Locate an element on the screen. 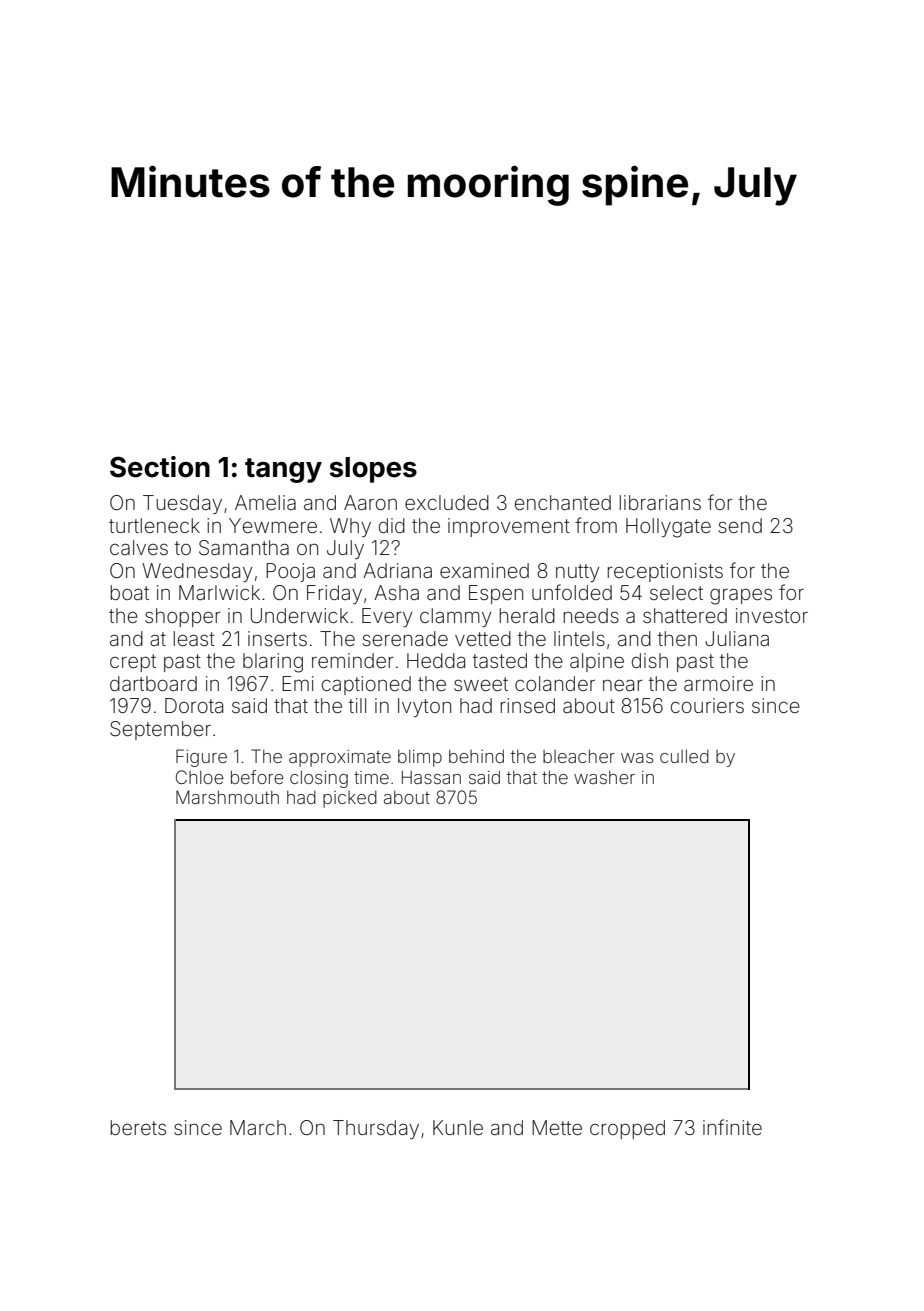 This screenshot has width=924, height=1311. examined is located at coordinates (484, 570).
